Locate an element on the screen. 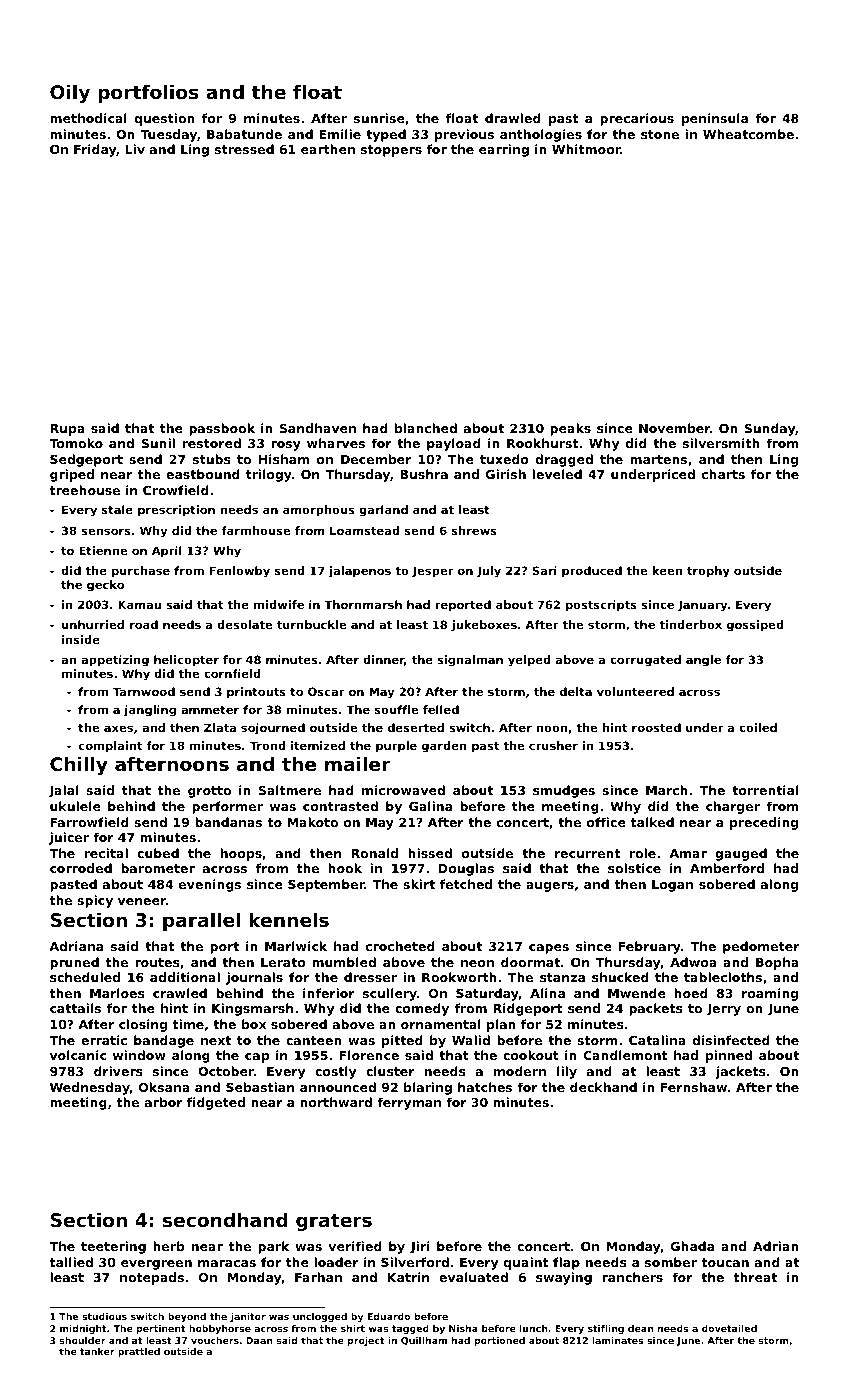 This screenshot has width=849, height=1400. routes is located at coordinates (157, 962).
